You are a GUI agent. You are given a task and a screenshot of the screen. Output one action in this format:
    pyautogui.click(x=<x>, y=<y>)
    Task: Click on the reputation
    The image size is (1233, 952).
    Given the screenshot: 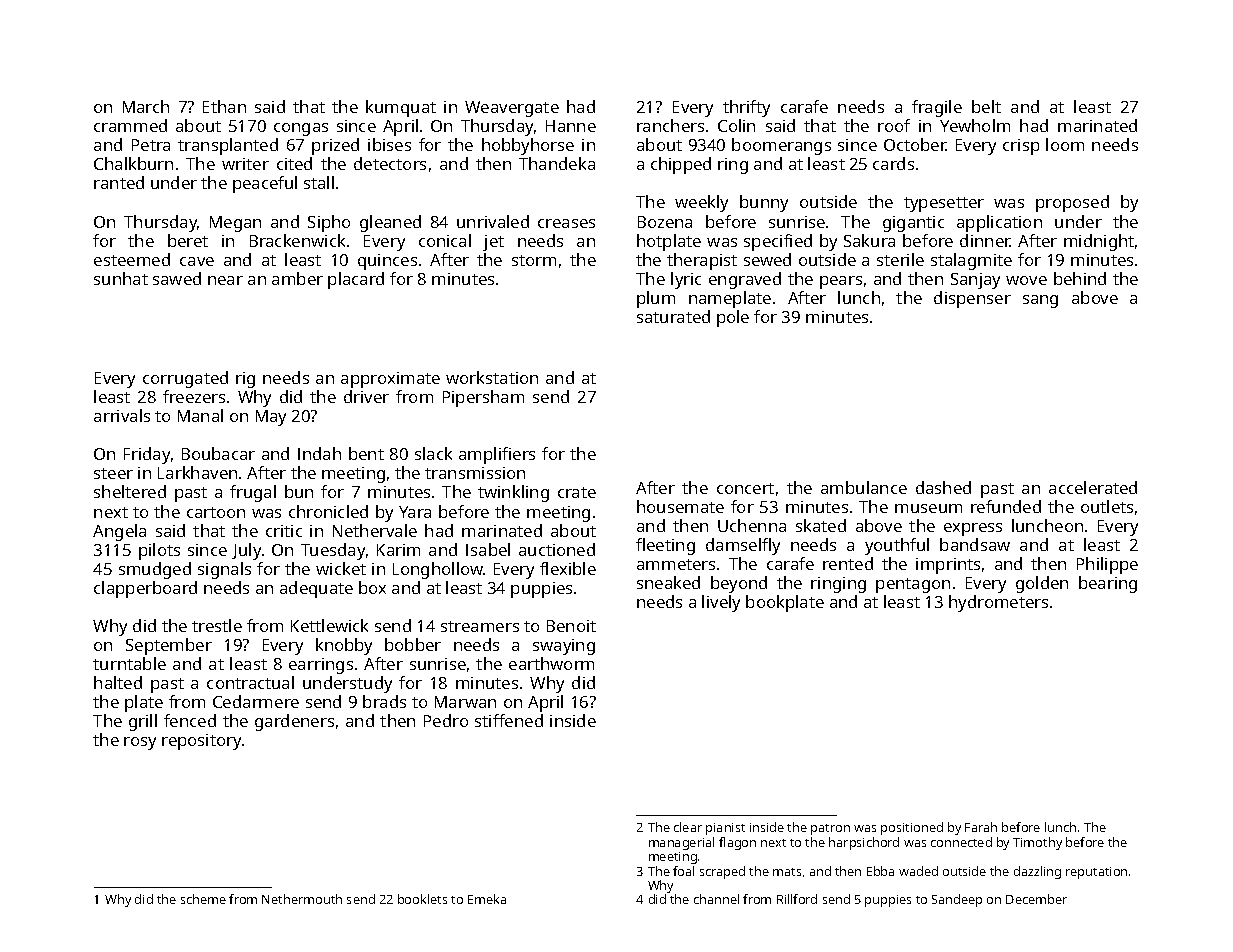 What is the action you would take?
    pyautogui.click(x=1096, y=873)
